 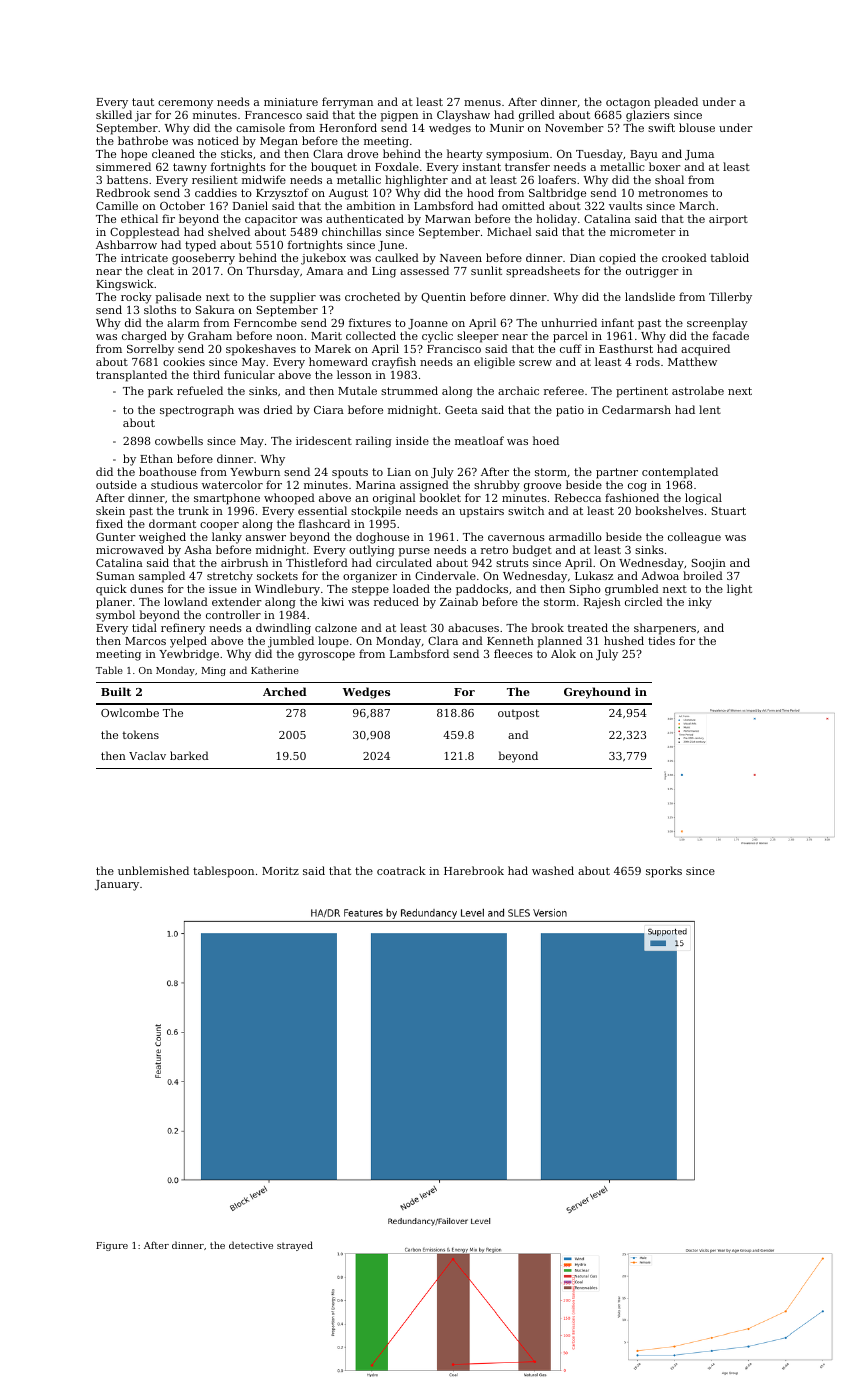 I want to click on coatrack, so click(x=401, y=870).
